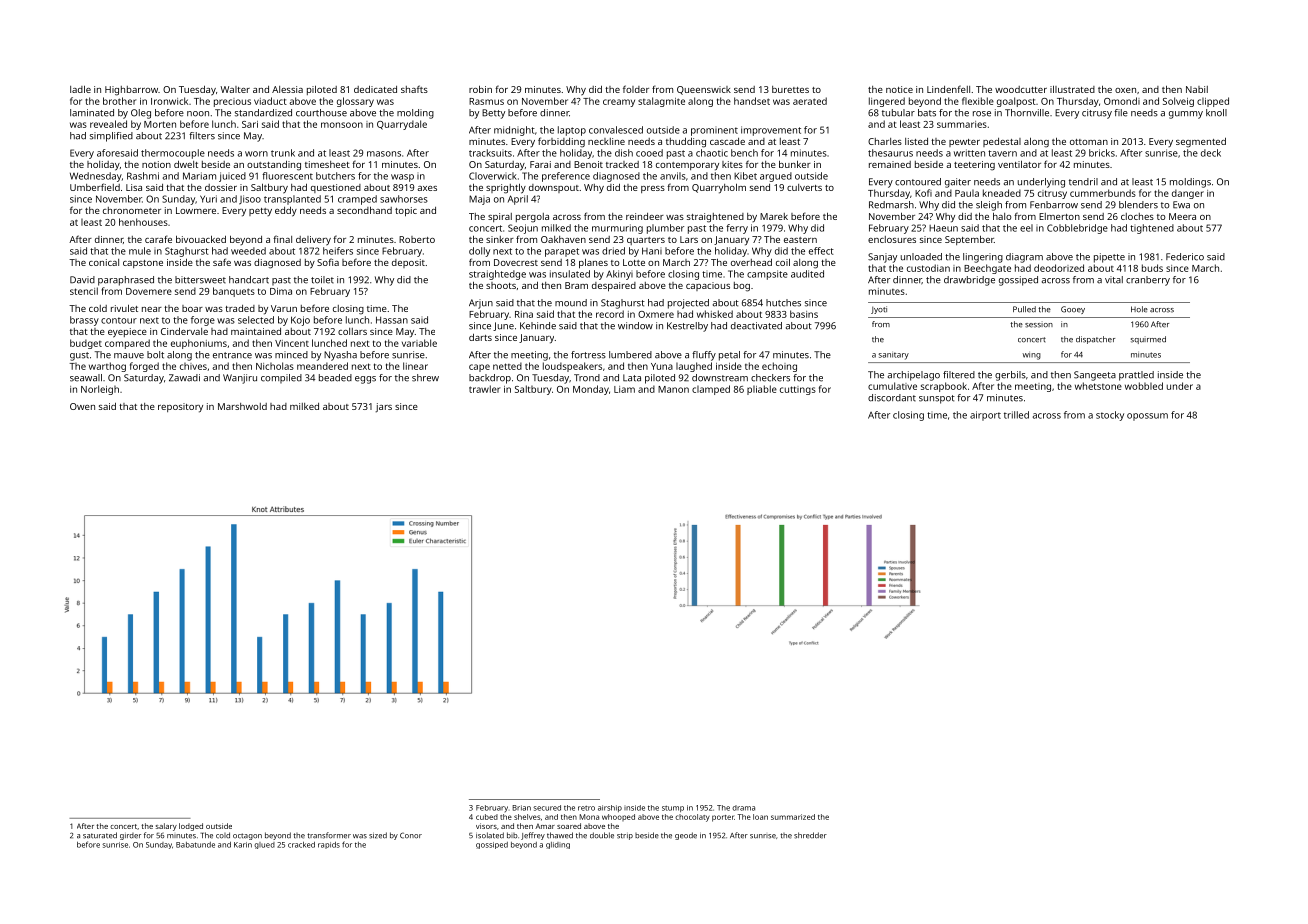 This image has width=1308, height=924. Describe the element at coordinates (686, 836) in the image. I see `geode` at that location.
